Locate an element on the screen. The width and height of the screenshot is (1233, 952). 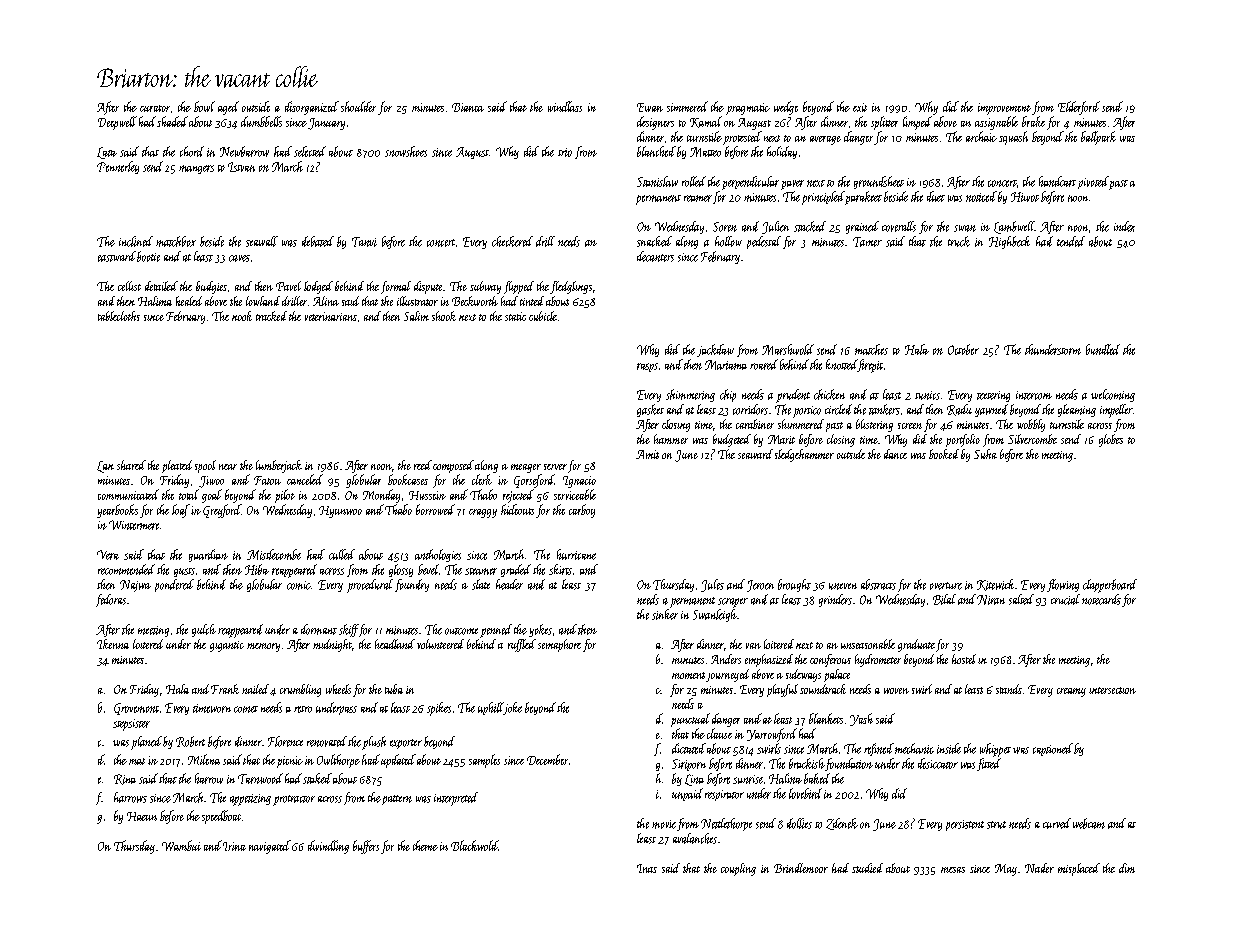
groundsheet is located at coordinates (879, 182).
